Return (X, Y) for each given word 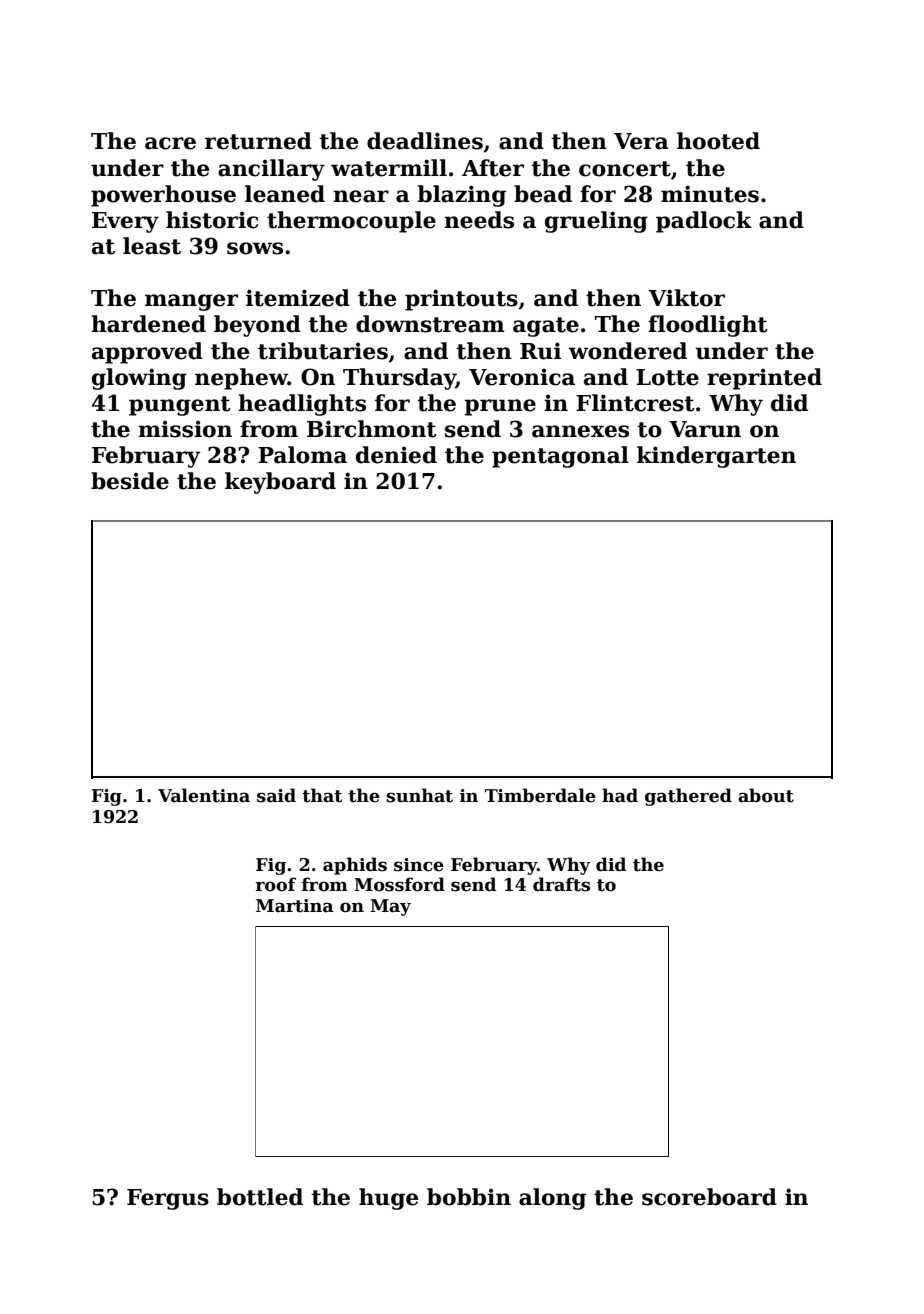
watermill (389, 168)
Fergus (168, 1199)
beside (130, 481)
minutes (710, 194)
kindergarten (716, 457)
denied (396, 455)
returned (258, 141)
